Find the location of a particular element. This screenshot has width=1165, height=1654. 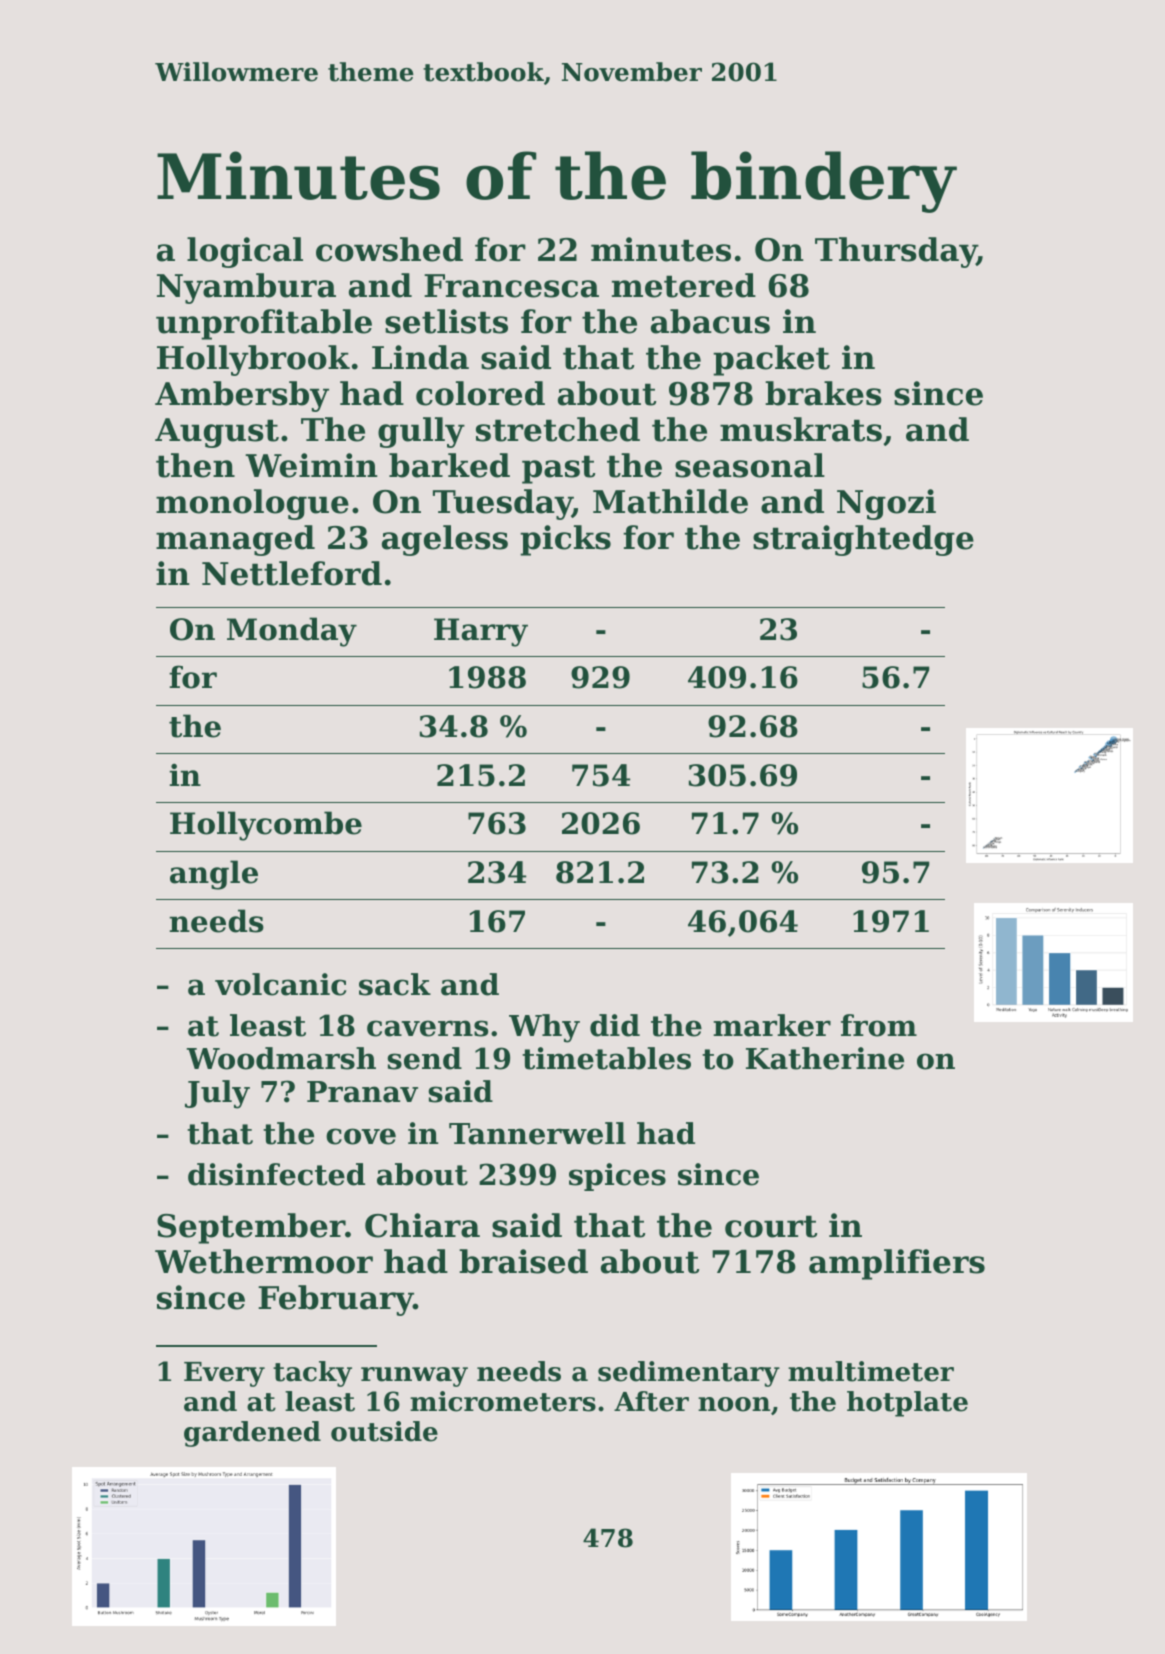

packet is located at coordinates (771, 360).
